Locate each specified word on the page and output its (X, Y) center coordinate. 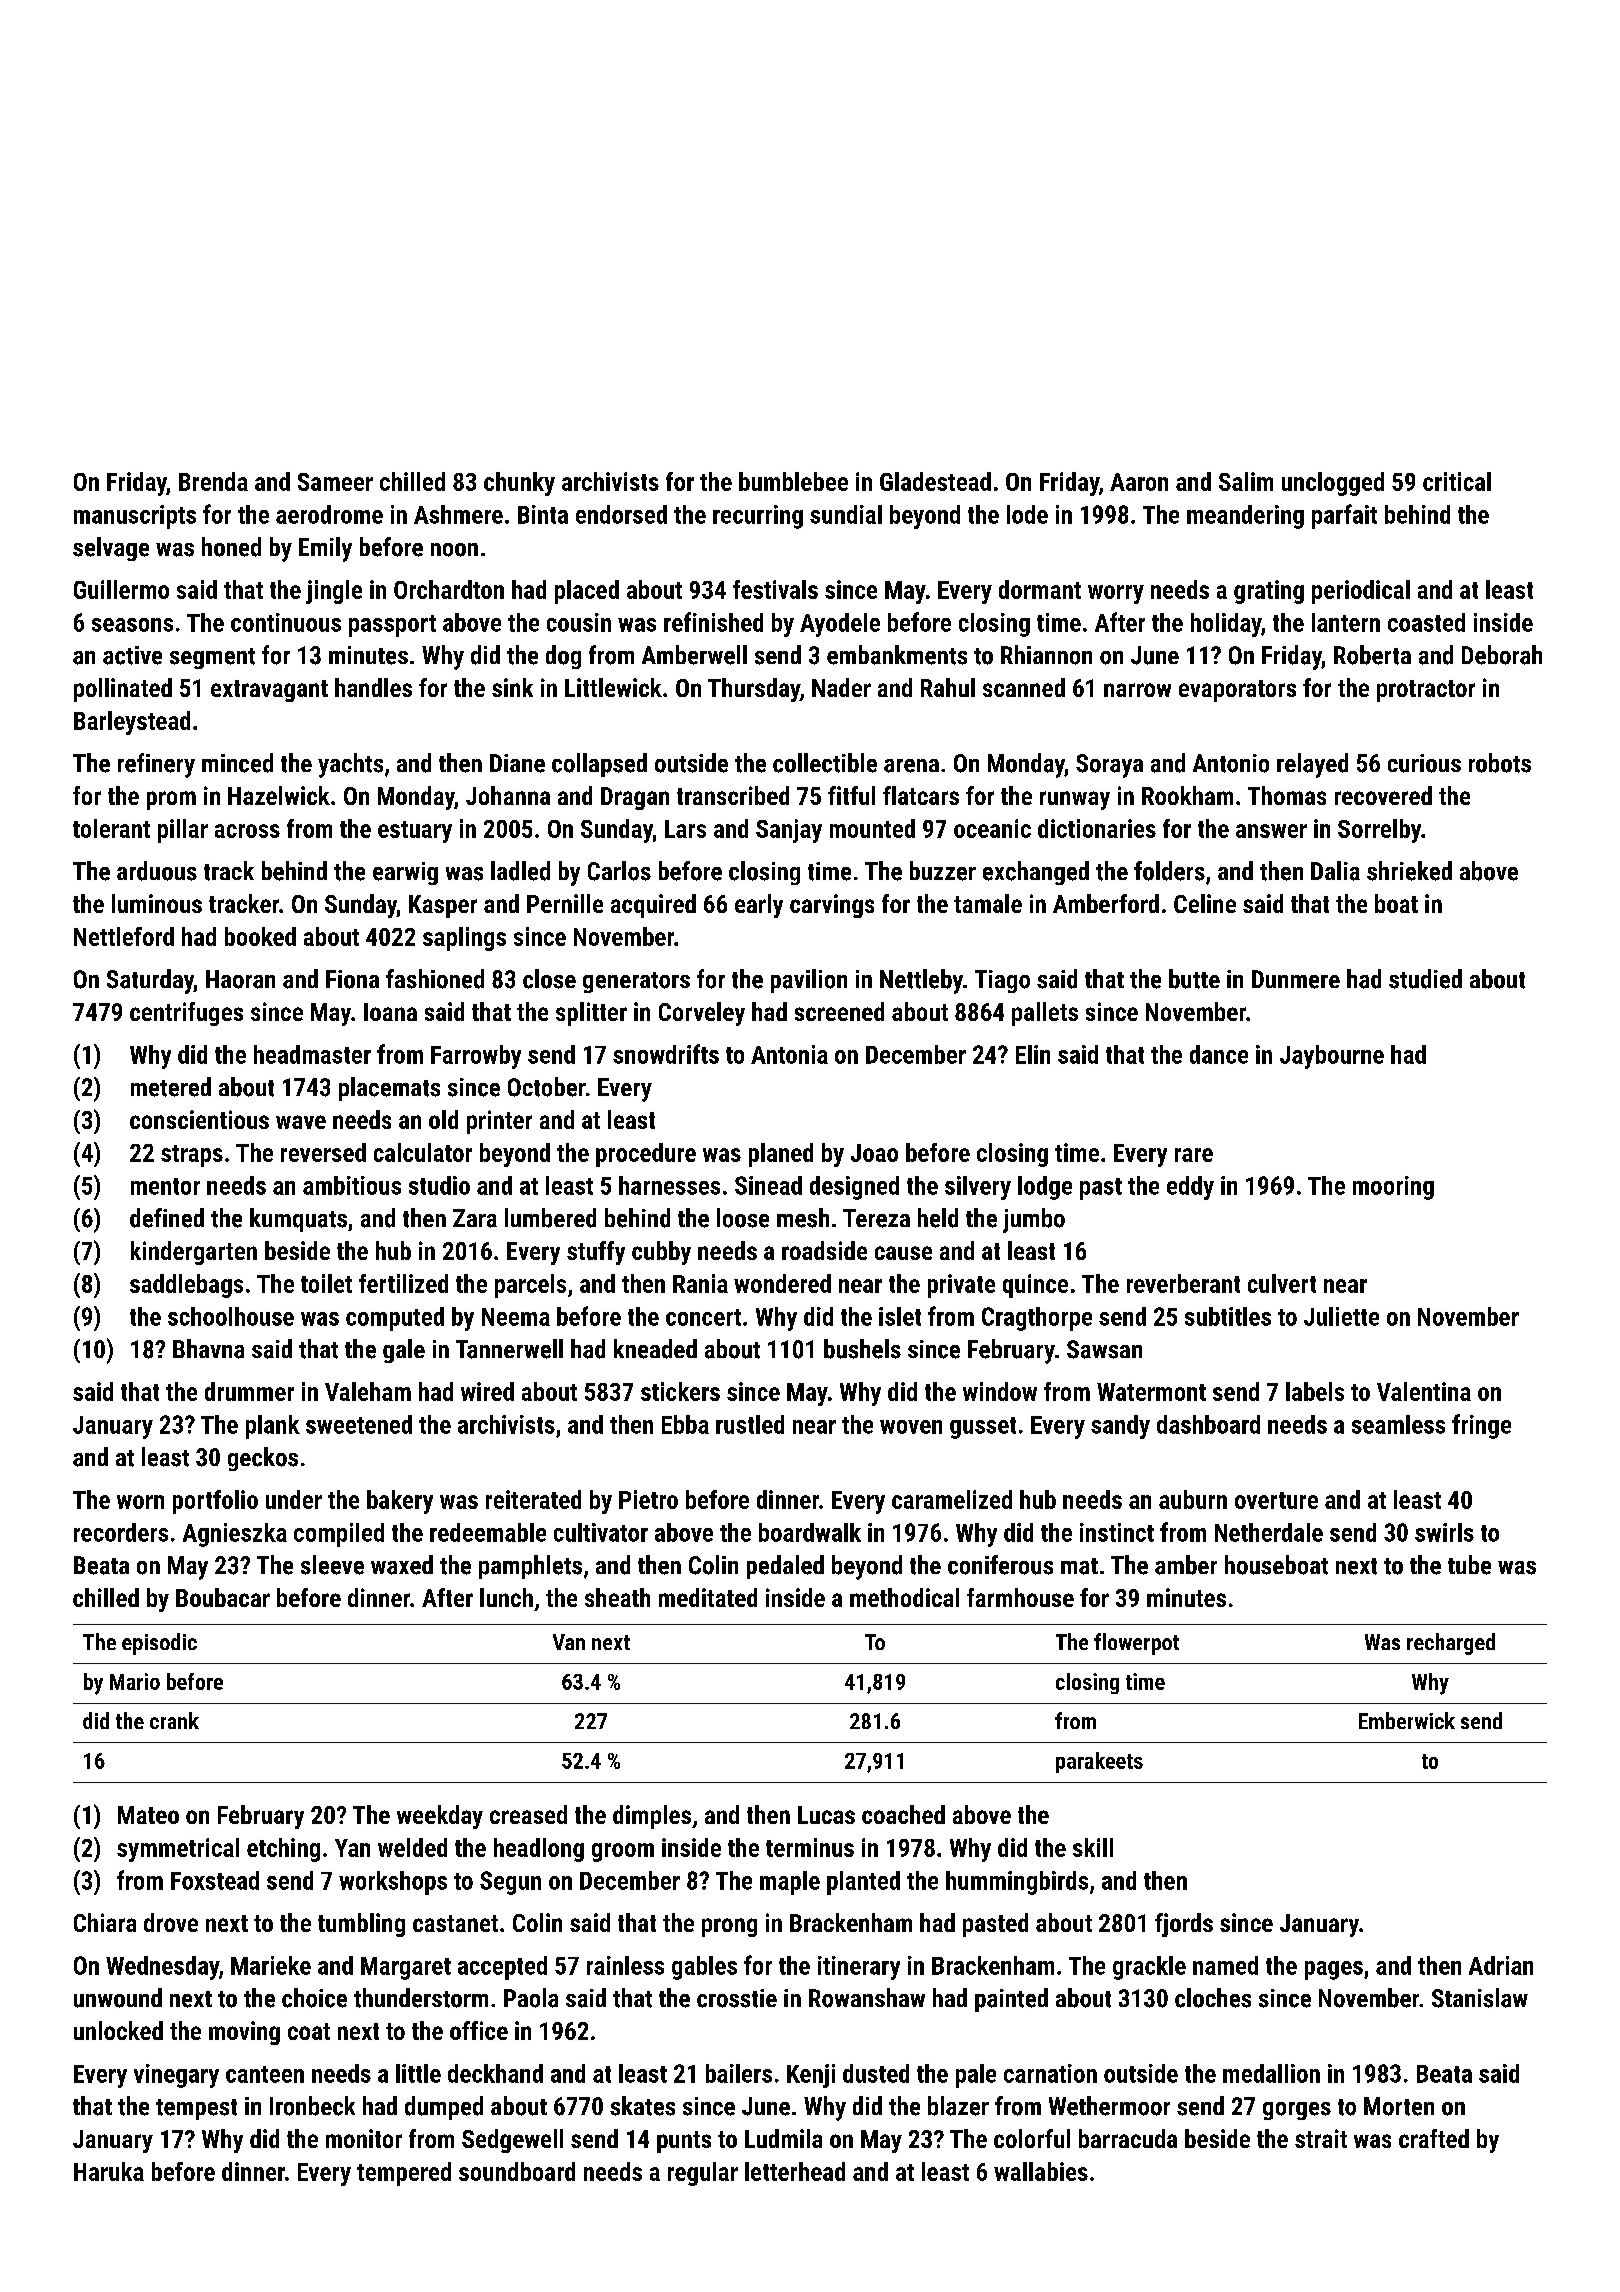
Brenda (213, 481)
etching (283, 1850)
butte (1194, 979)
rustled (750, 1424)
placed (587, 592)
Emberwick (1407, 1720)
